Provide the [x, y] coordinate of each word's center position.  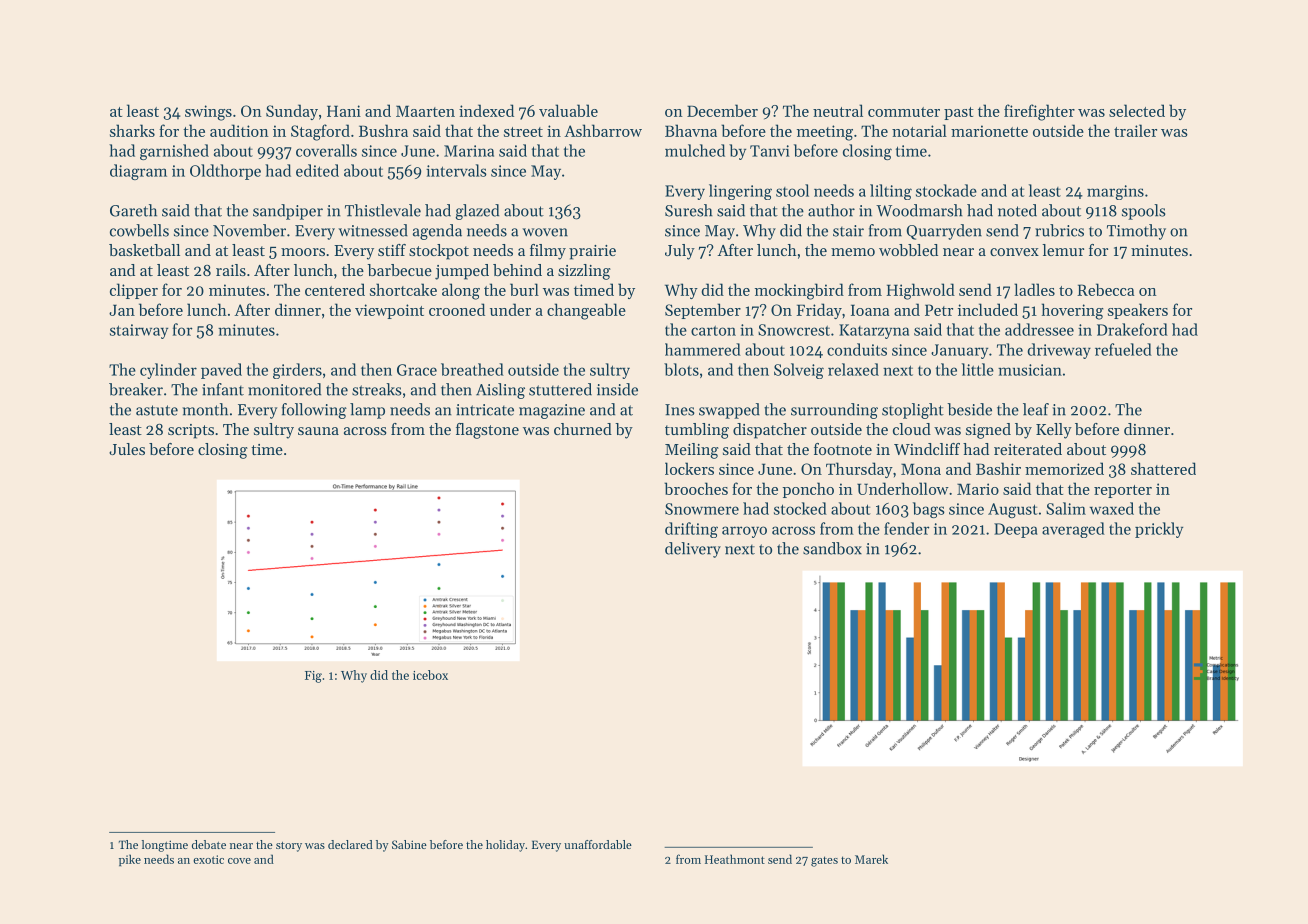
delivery [693, 550]
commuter [904, 112]
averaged [1073, 530]
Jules [127, 449]
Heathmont [735, 859]
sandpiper [288, 212]
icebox [430, 675]
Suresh [689, 210]
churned [583, 429]
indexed [486, 110]
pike [130, 860]
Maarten [425, 111]
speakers [1138, 311]
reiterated [1028, 449]
